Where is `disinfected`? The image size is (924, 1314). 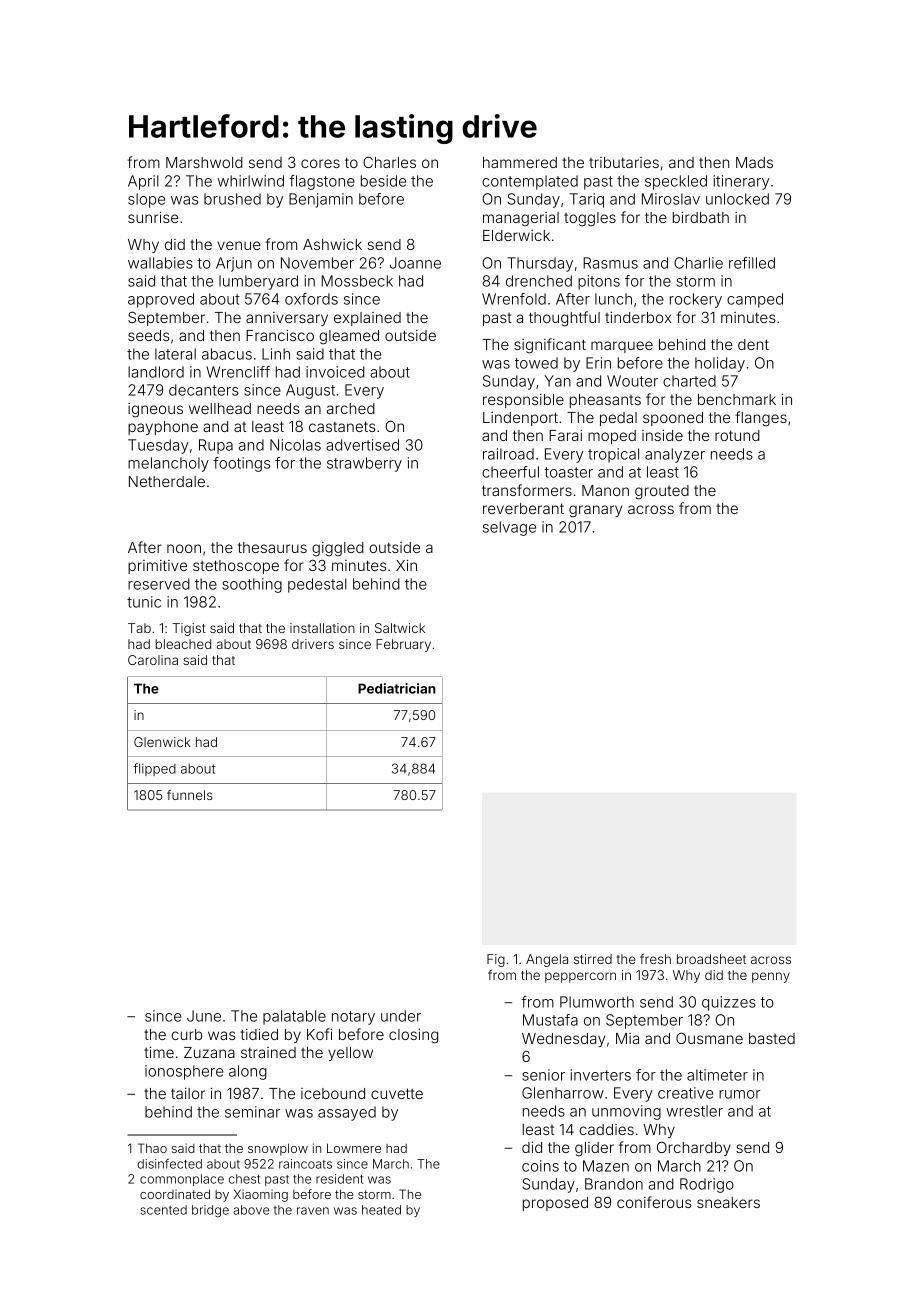 disinfected is located at coordinates (169, 1164).
